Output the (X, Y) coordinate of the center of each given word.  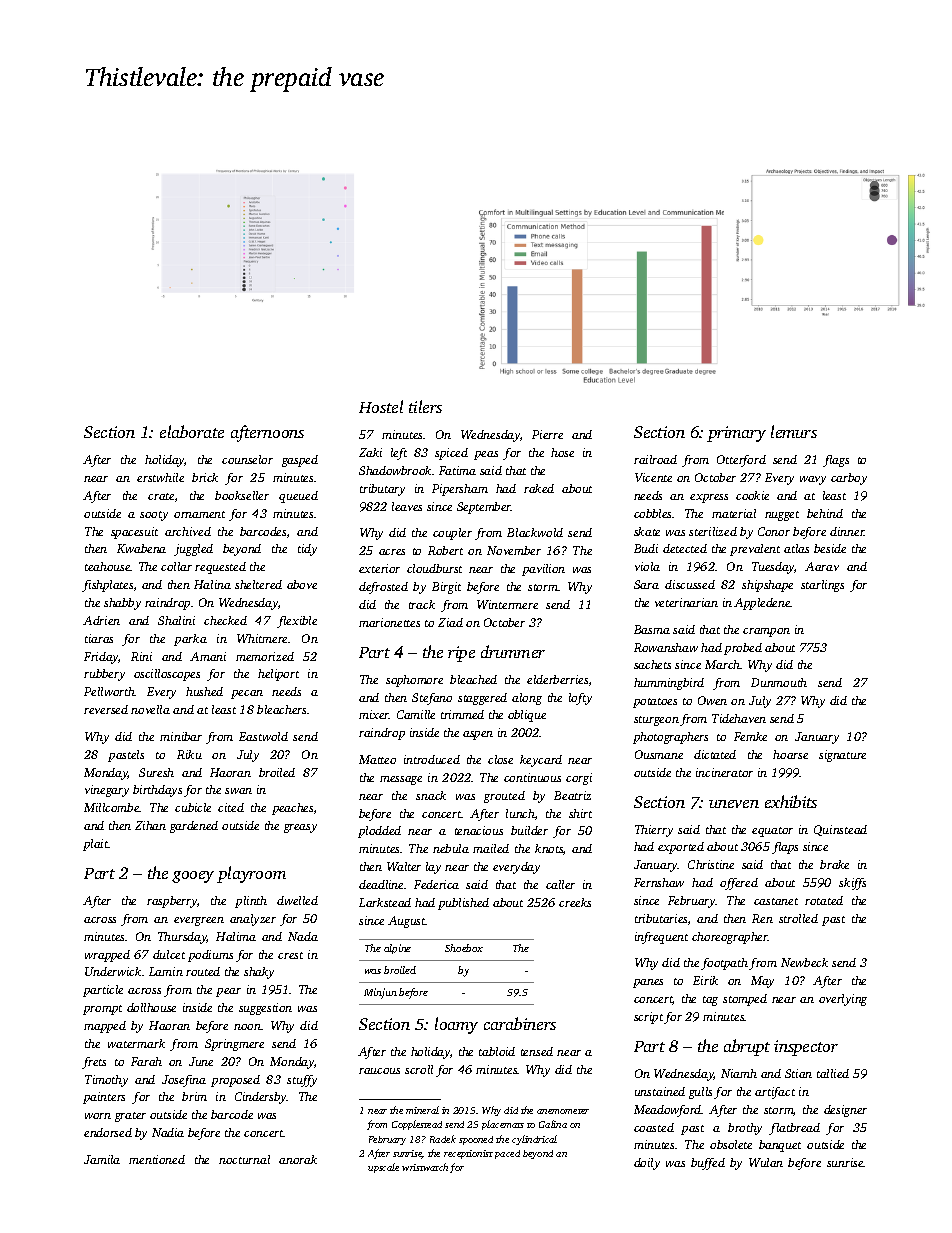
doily (647, 1164)
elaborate (192, 431)
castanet (776, 901)
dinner (847, 531)
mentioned (157, 1159)
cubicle (193, 807)
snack (431, 795)
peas (486, 455)
